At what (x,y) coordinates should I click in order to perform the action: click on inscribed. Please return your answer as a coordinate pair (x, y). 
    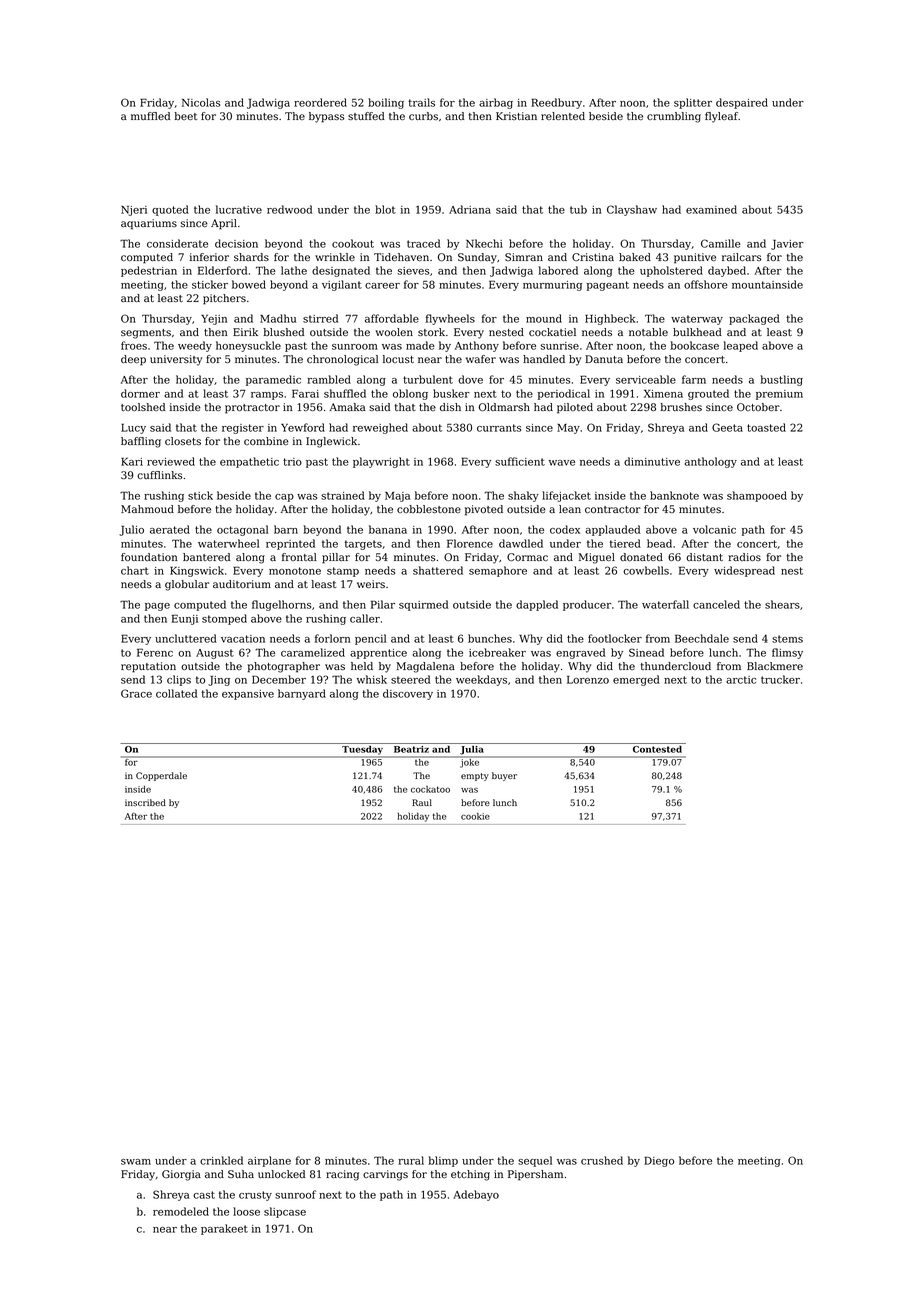
    Looking at the image, I should click on (145, 802).
